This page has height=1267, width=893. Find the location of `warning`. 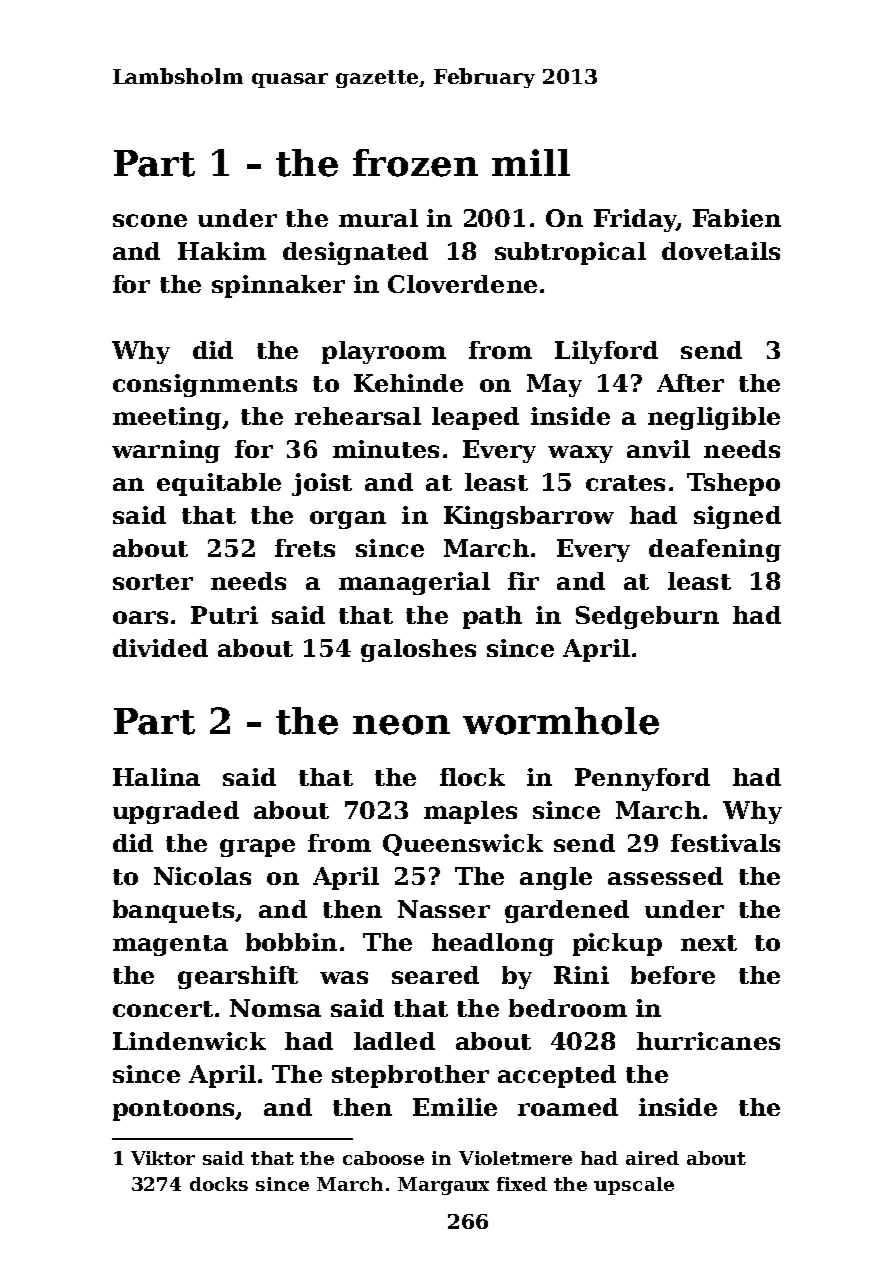

warning is located at coordinates (166, 451).
